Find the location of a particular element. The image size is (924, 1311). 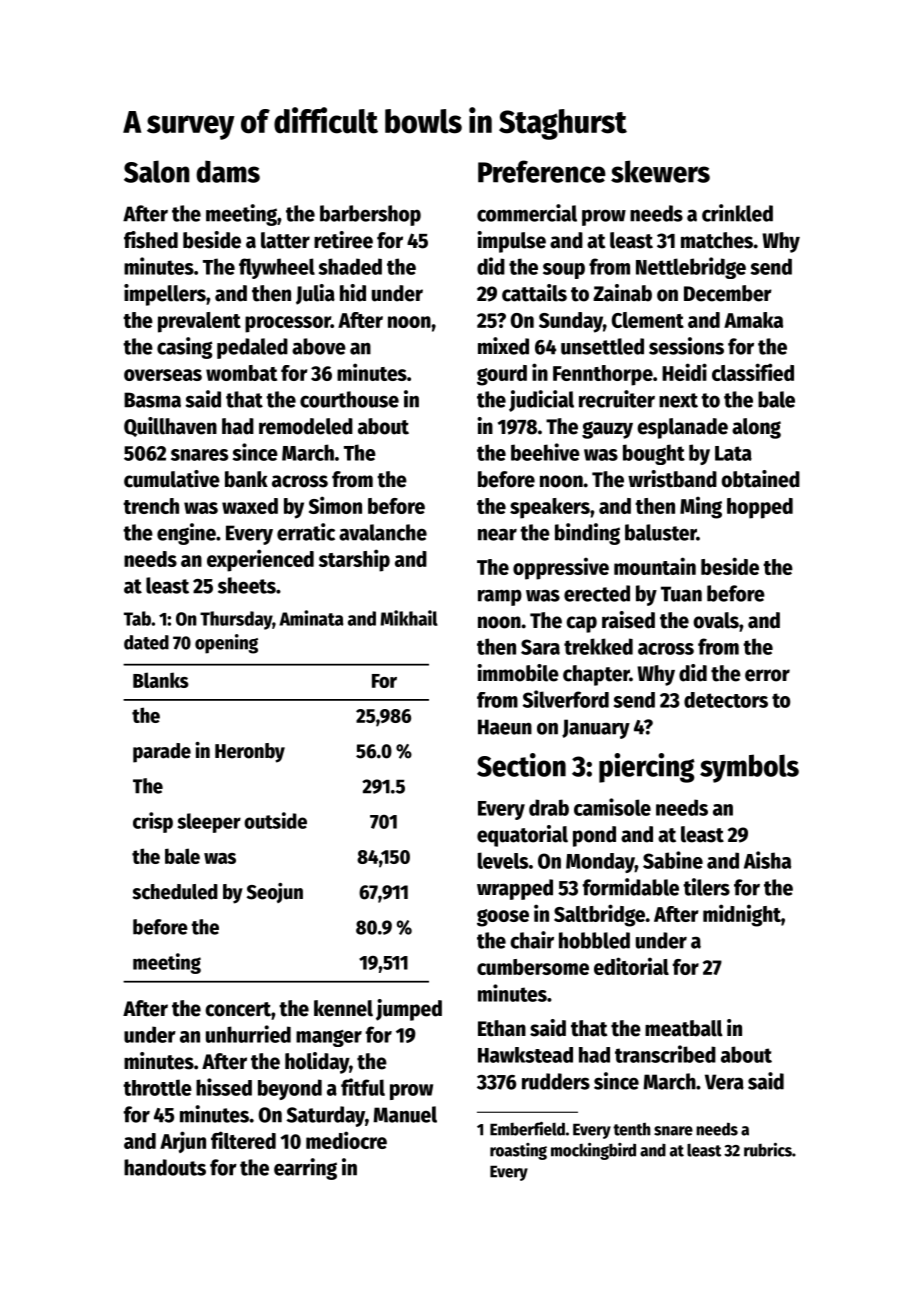

dams is located at coordinates (228, 171).
